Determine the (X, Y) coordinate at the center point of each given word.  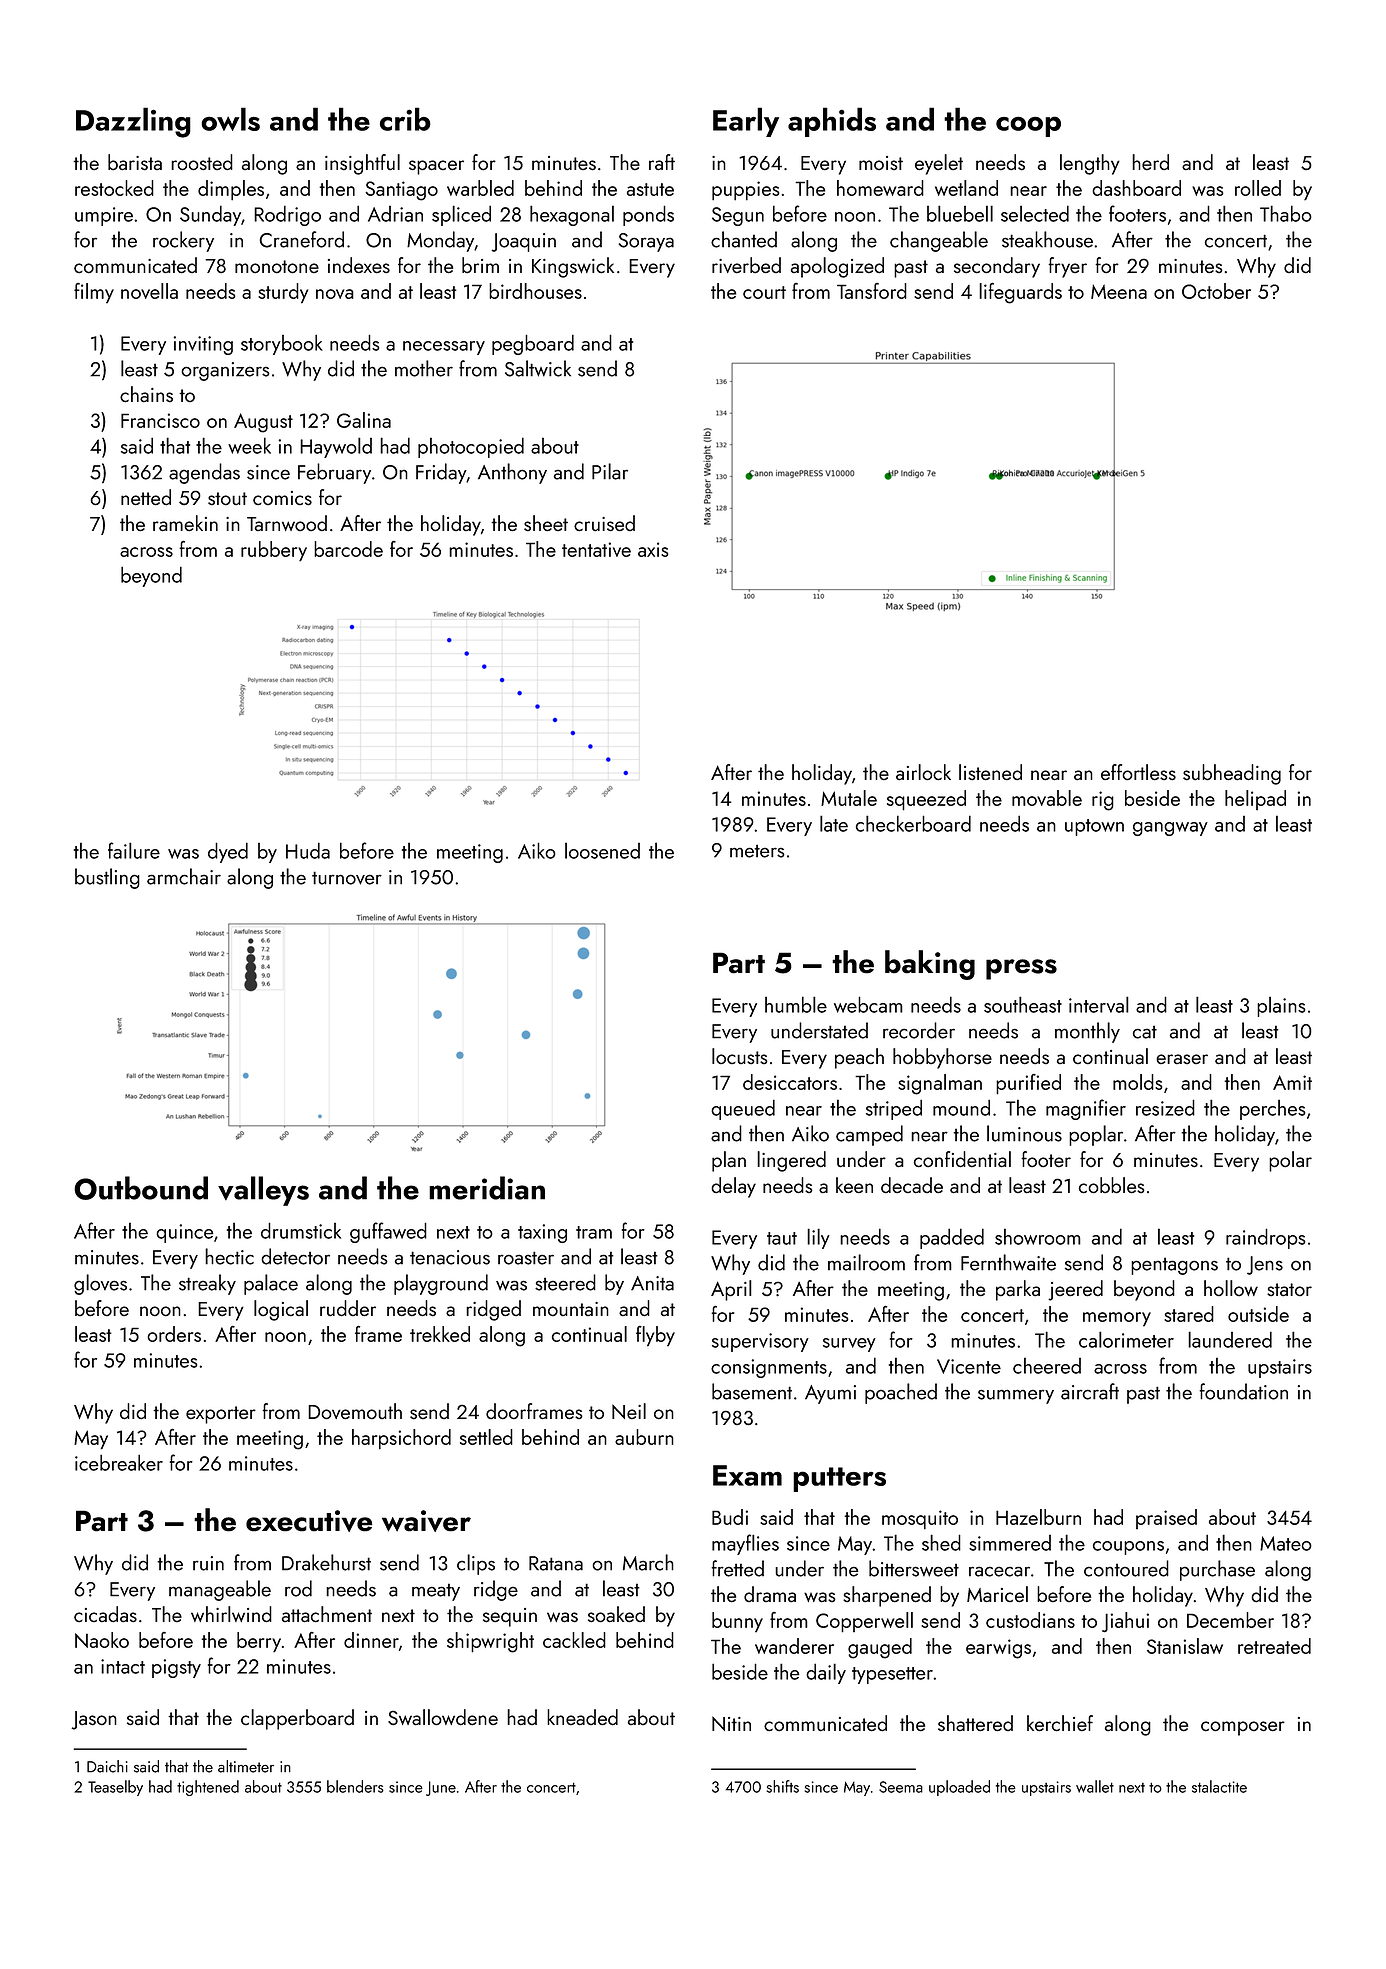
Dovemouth (355, 1411)
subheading (1232, 774)
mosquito (920, 1520)
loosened (602, 850)
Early (746, 122)
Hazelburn (1038, 1517)
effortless (1138, 772)
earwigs (998, 1649)
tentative (596, 549)
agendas (204, 473)
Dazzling (133, 122)
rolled (1258, 188)
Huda (308, 850)
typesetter (892, 1675)
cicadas (105, 1614)
